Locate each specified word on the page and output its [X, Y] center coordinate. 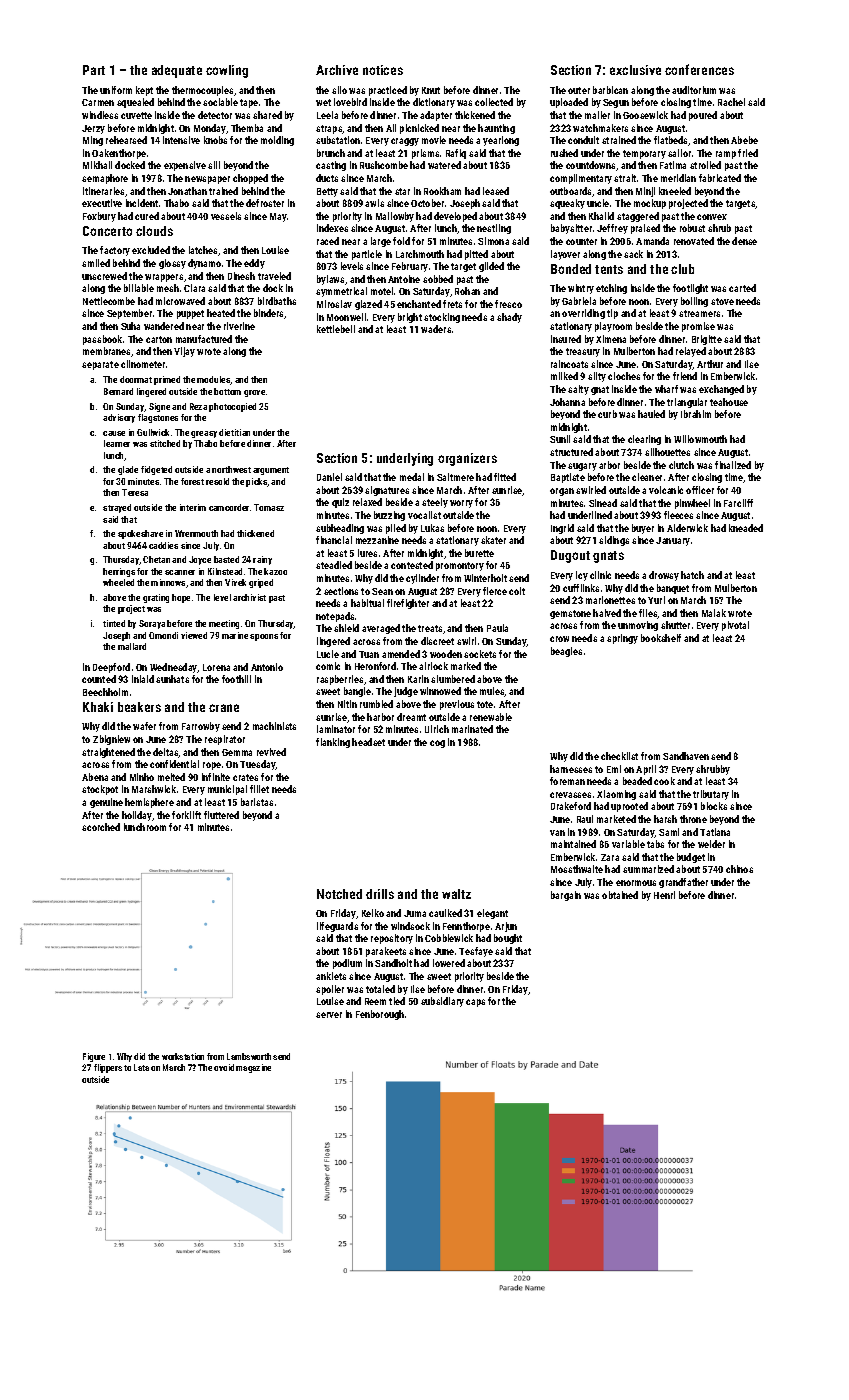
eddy [254, 264]
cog [437, 744]
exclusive [635, 70]
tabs [655, 844]
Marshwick [154, 789]
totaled [380, 989]
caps [475, 1003]
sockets [480, 654]
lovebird [350, 102]
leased [496, 191]
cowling [227, 71]
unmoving [638, 626]
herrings [119, 572]
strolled [705, 165]
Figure [94, 1057]
